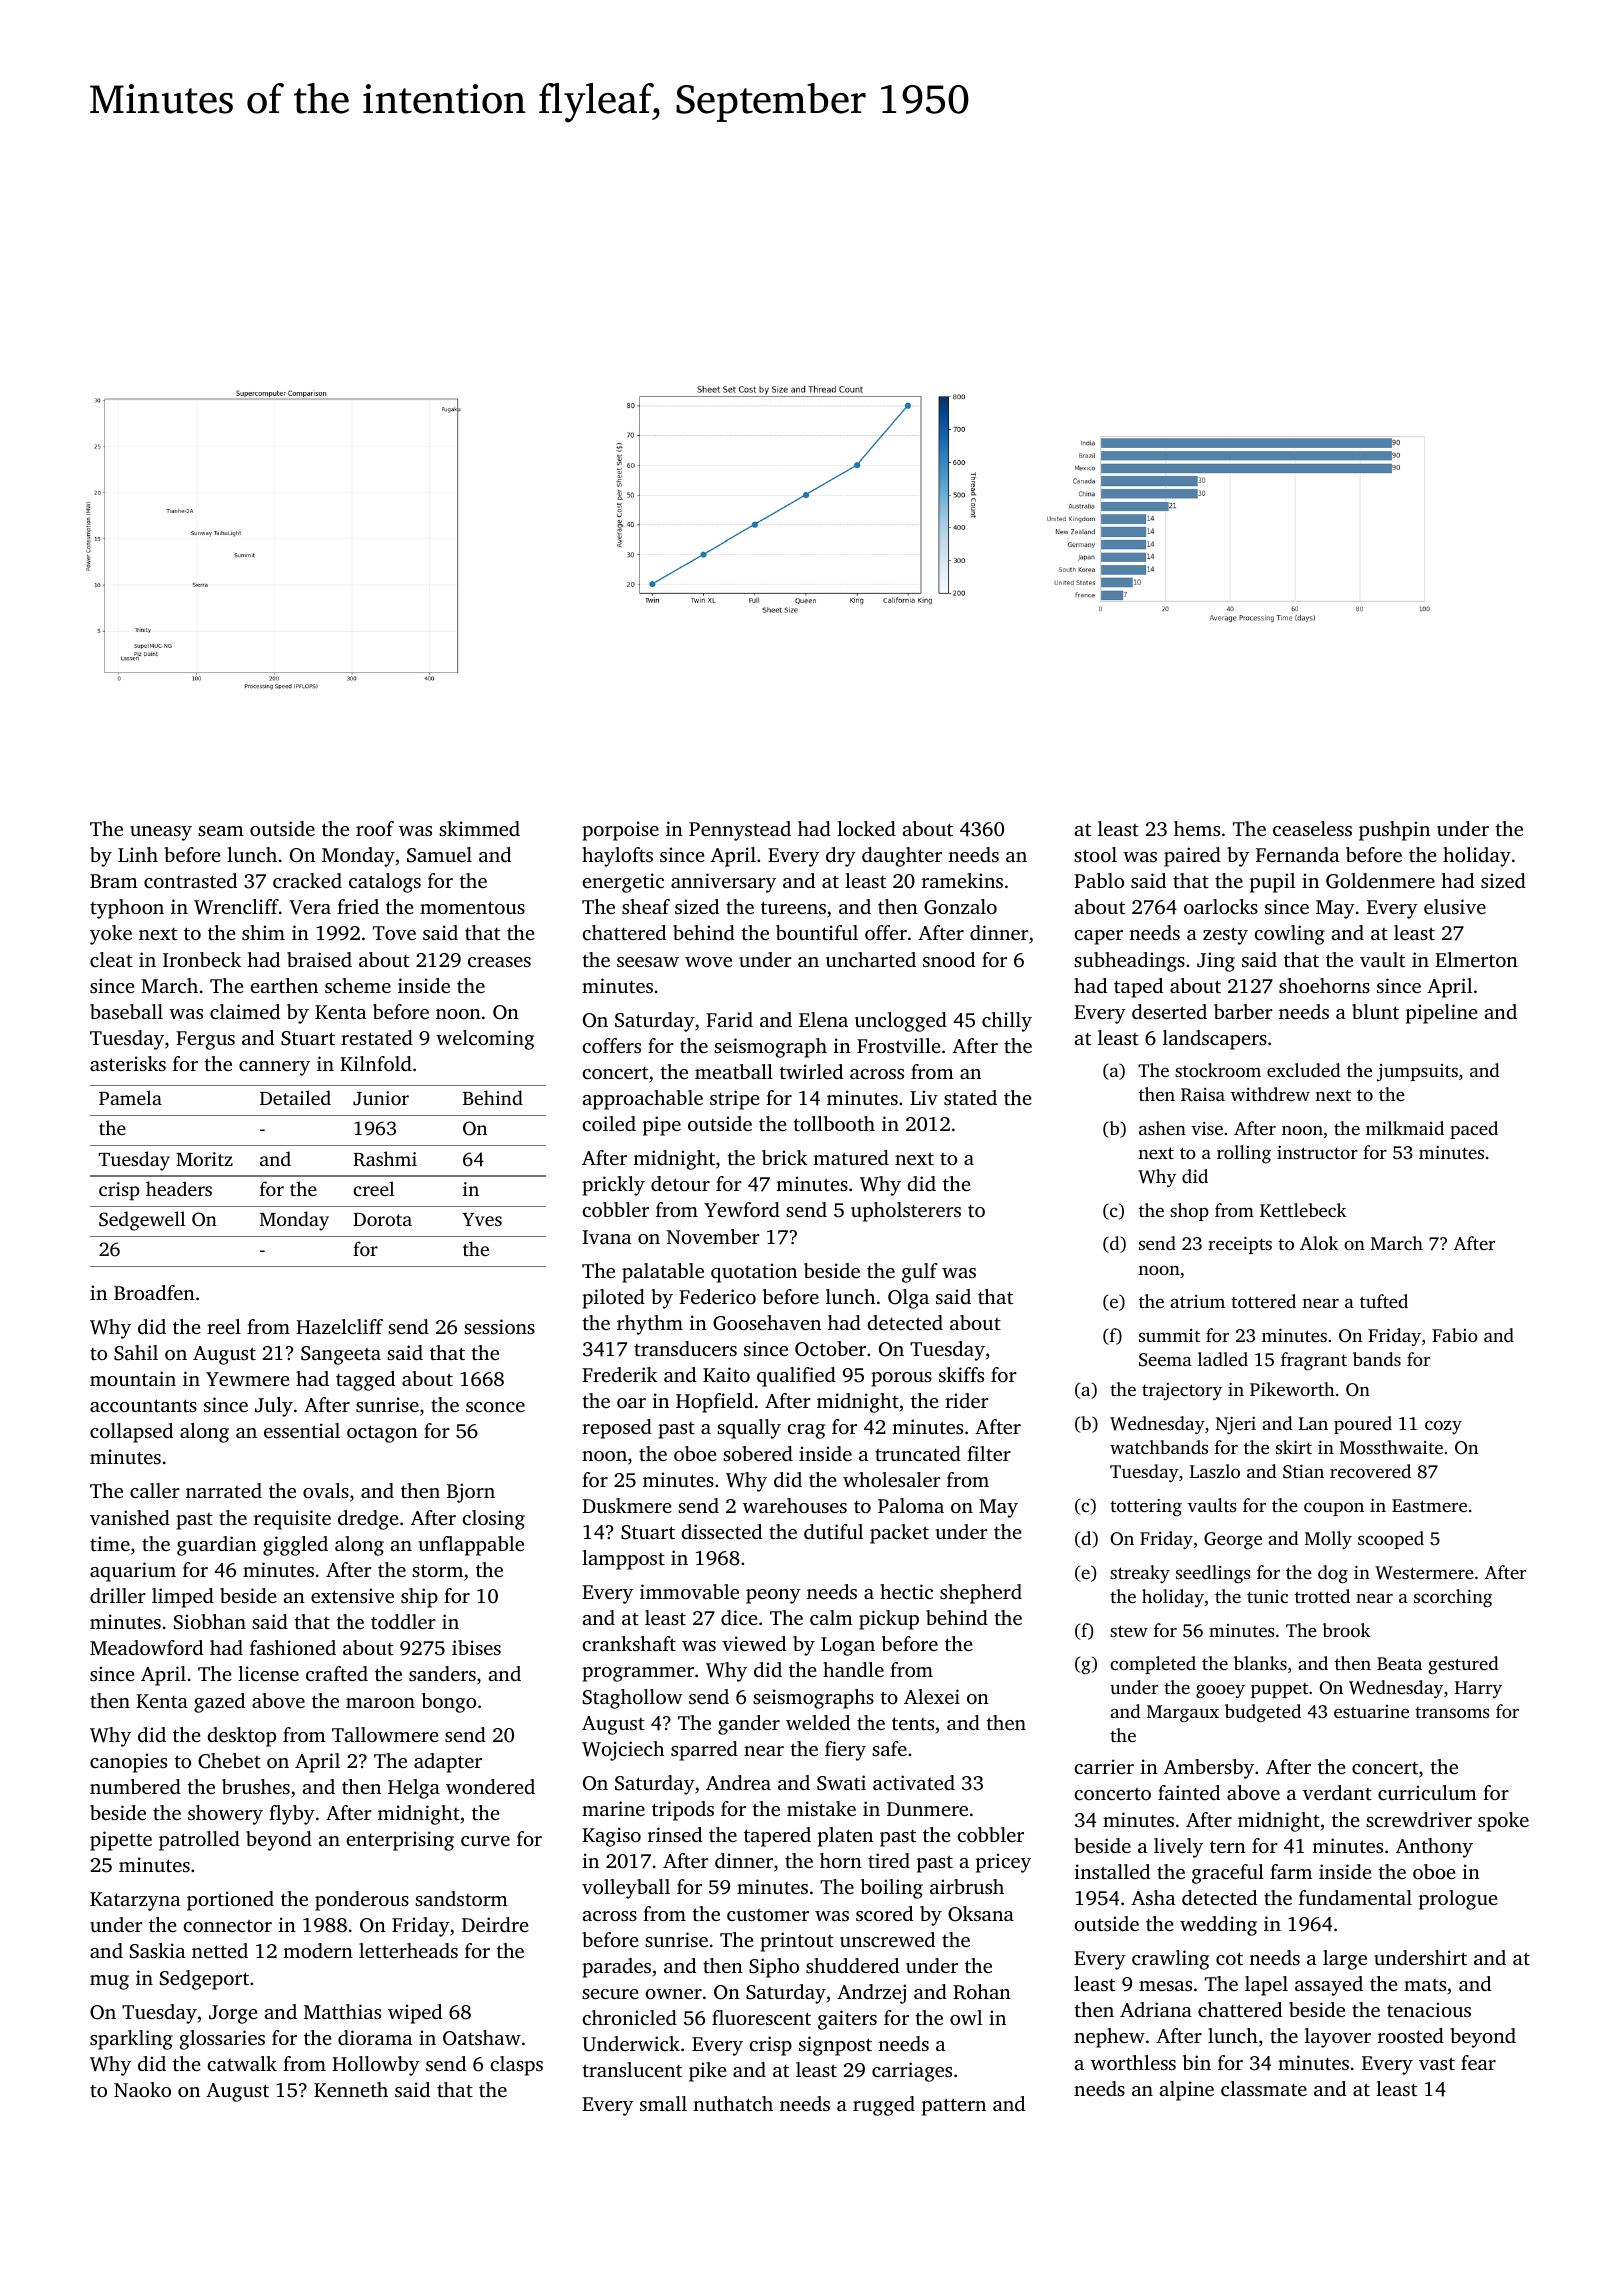  What do you see at coordinates (611, 1837) in the document?
I see `Kagiso` at bounding box center [611, 1837].
